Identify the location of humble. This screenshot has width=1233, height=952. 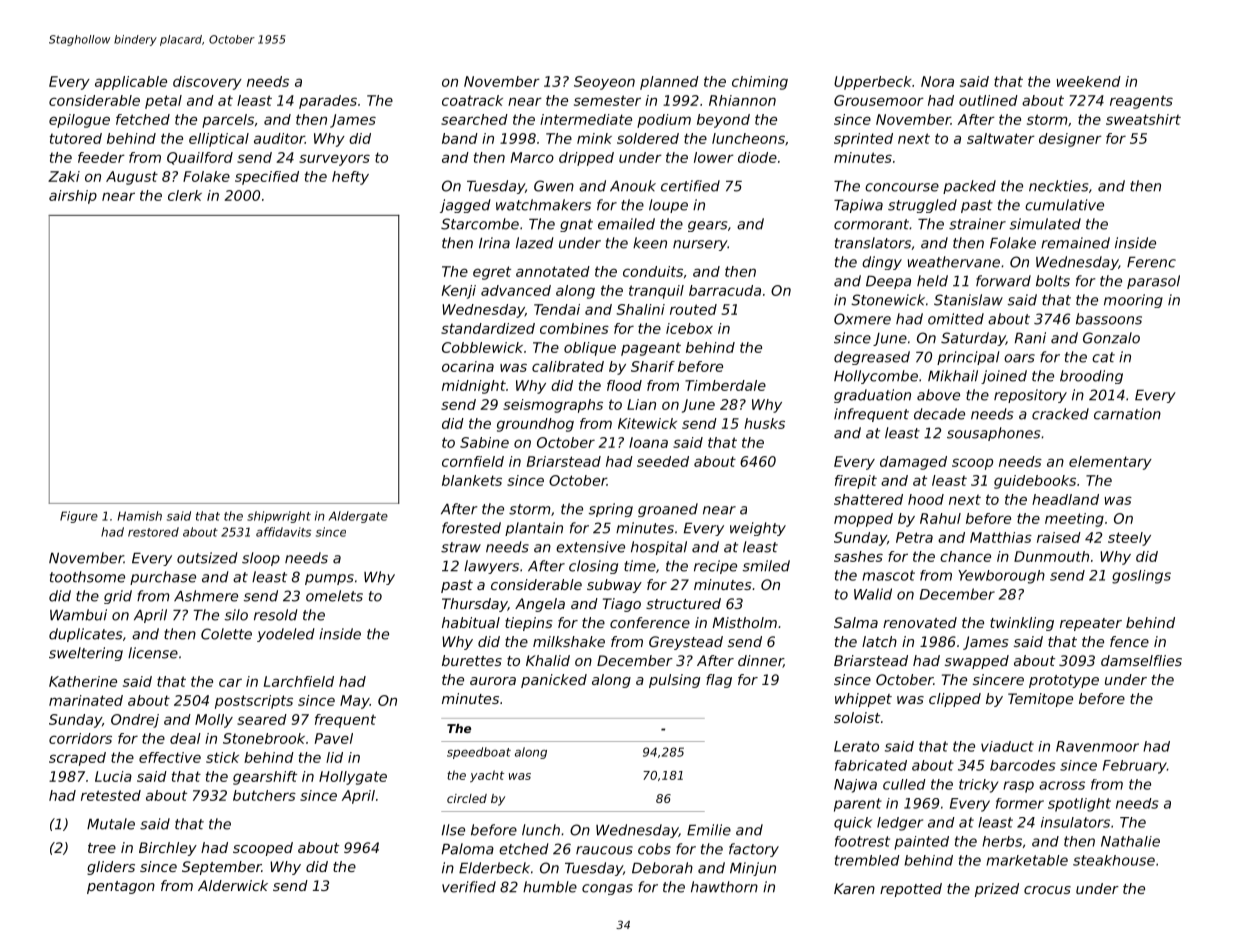
(550, 887).
